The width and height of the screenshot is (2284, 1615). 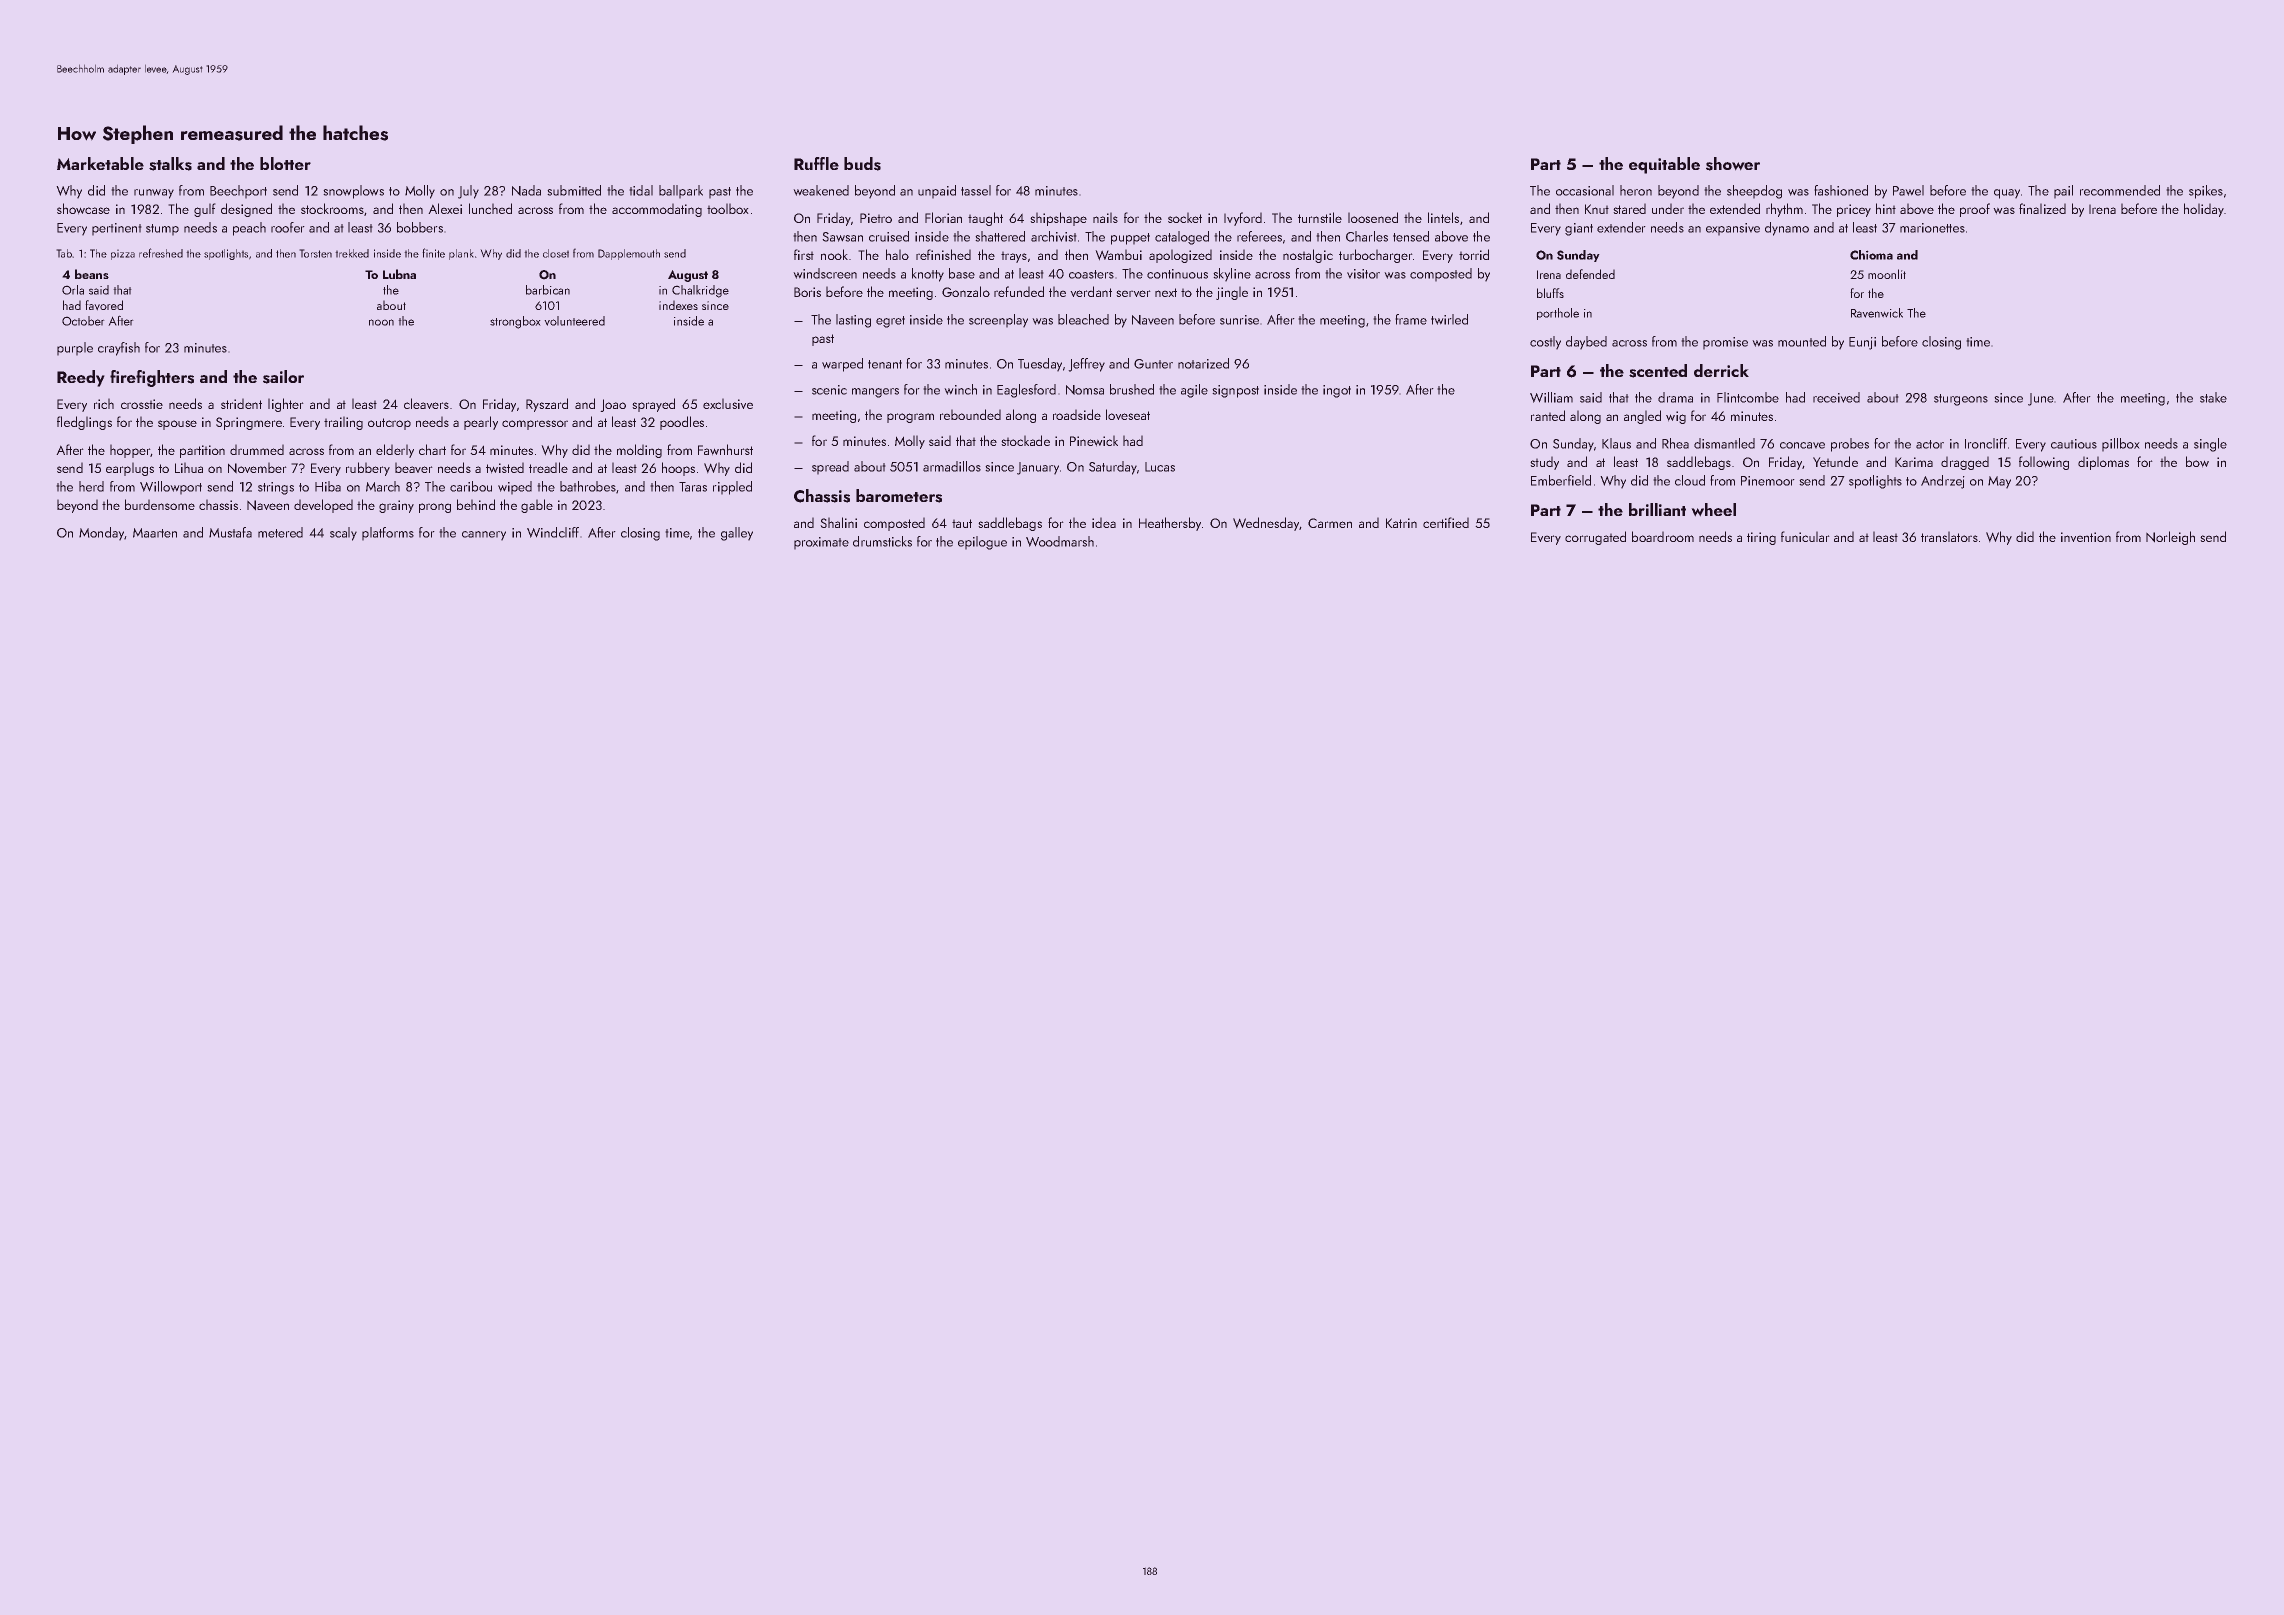 What do you see at coordinates (899, 496) in the screenshot?
I see `barometers` at bounding box center [899, 496].
